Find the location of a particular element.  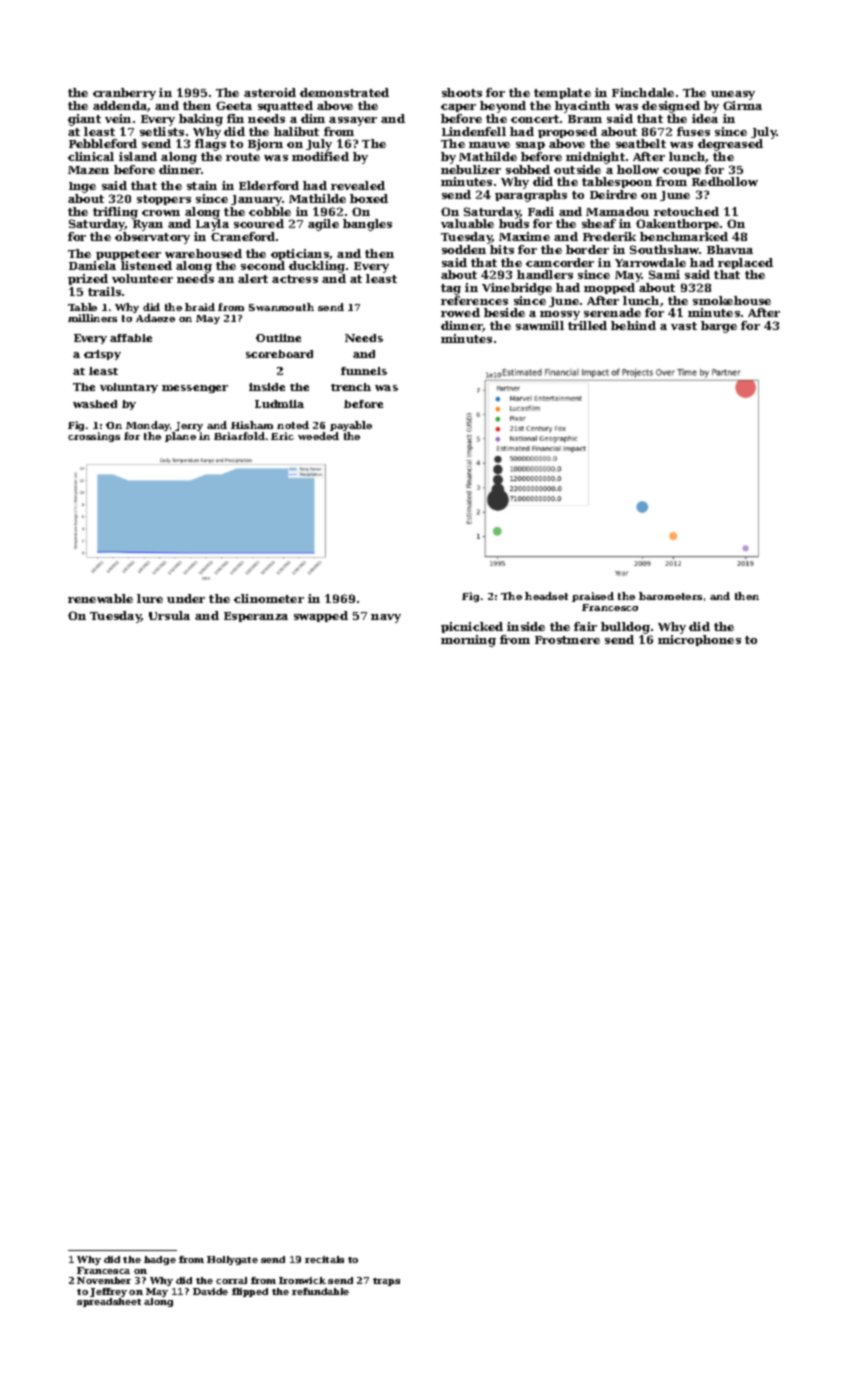

barge is located at coordinates (719, 327).
